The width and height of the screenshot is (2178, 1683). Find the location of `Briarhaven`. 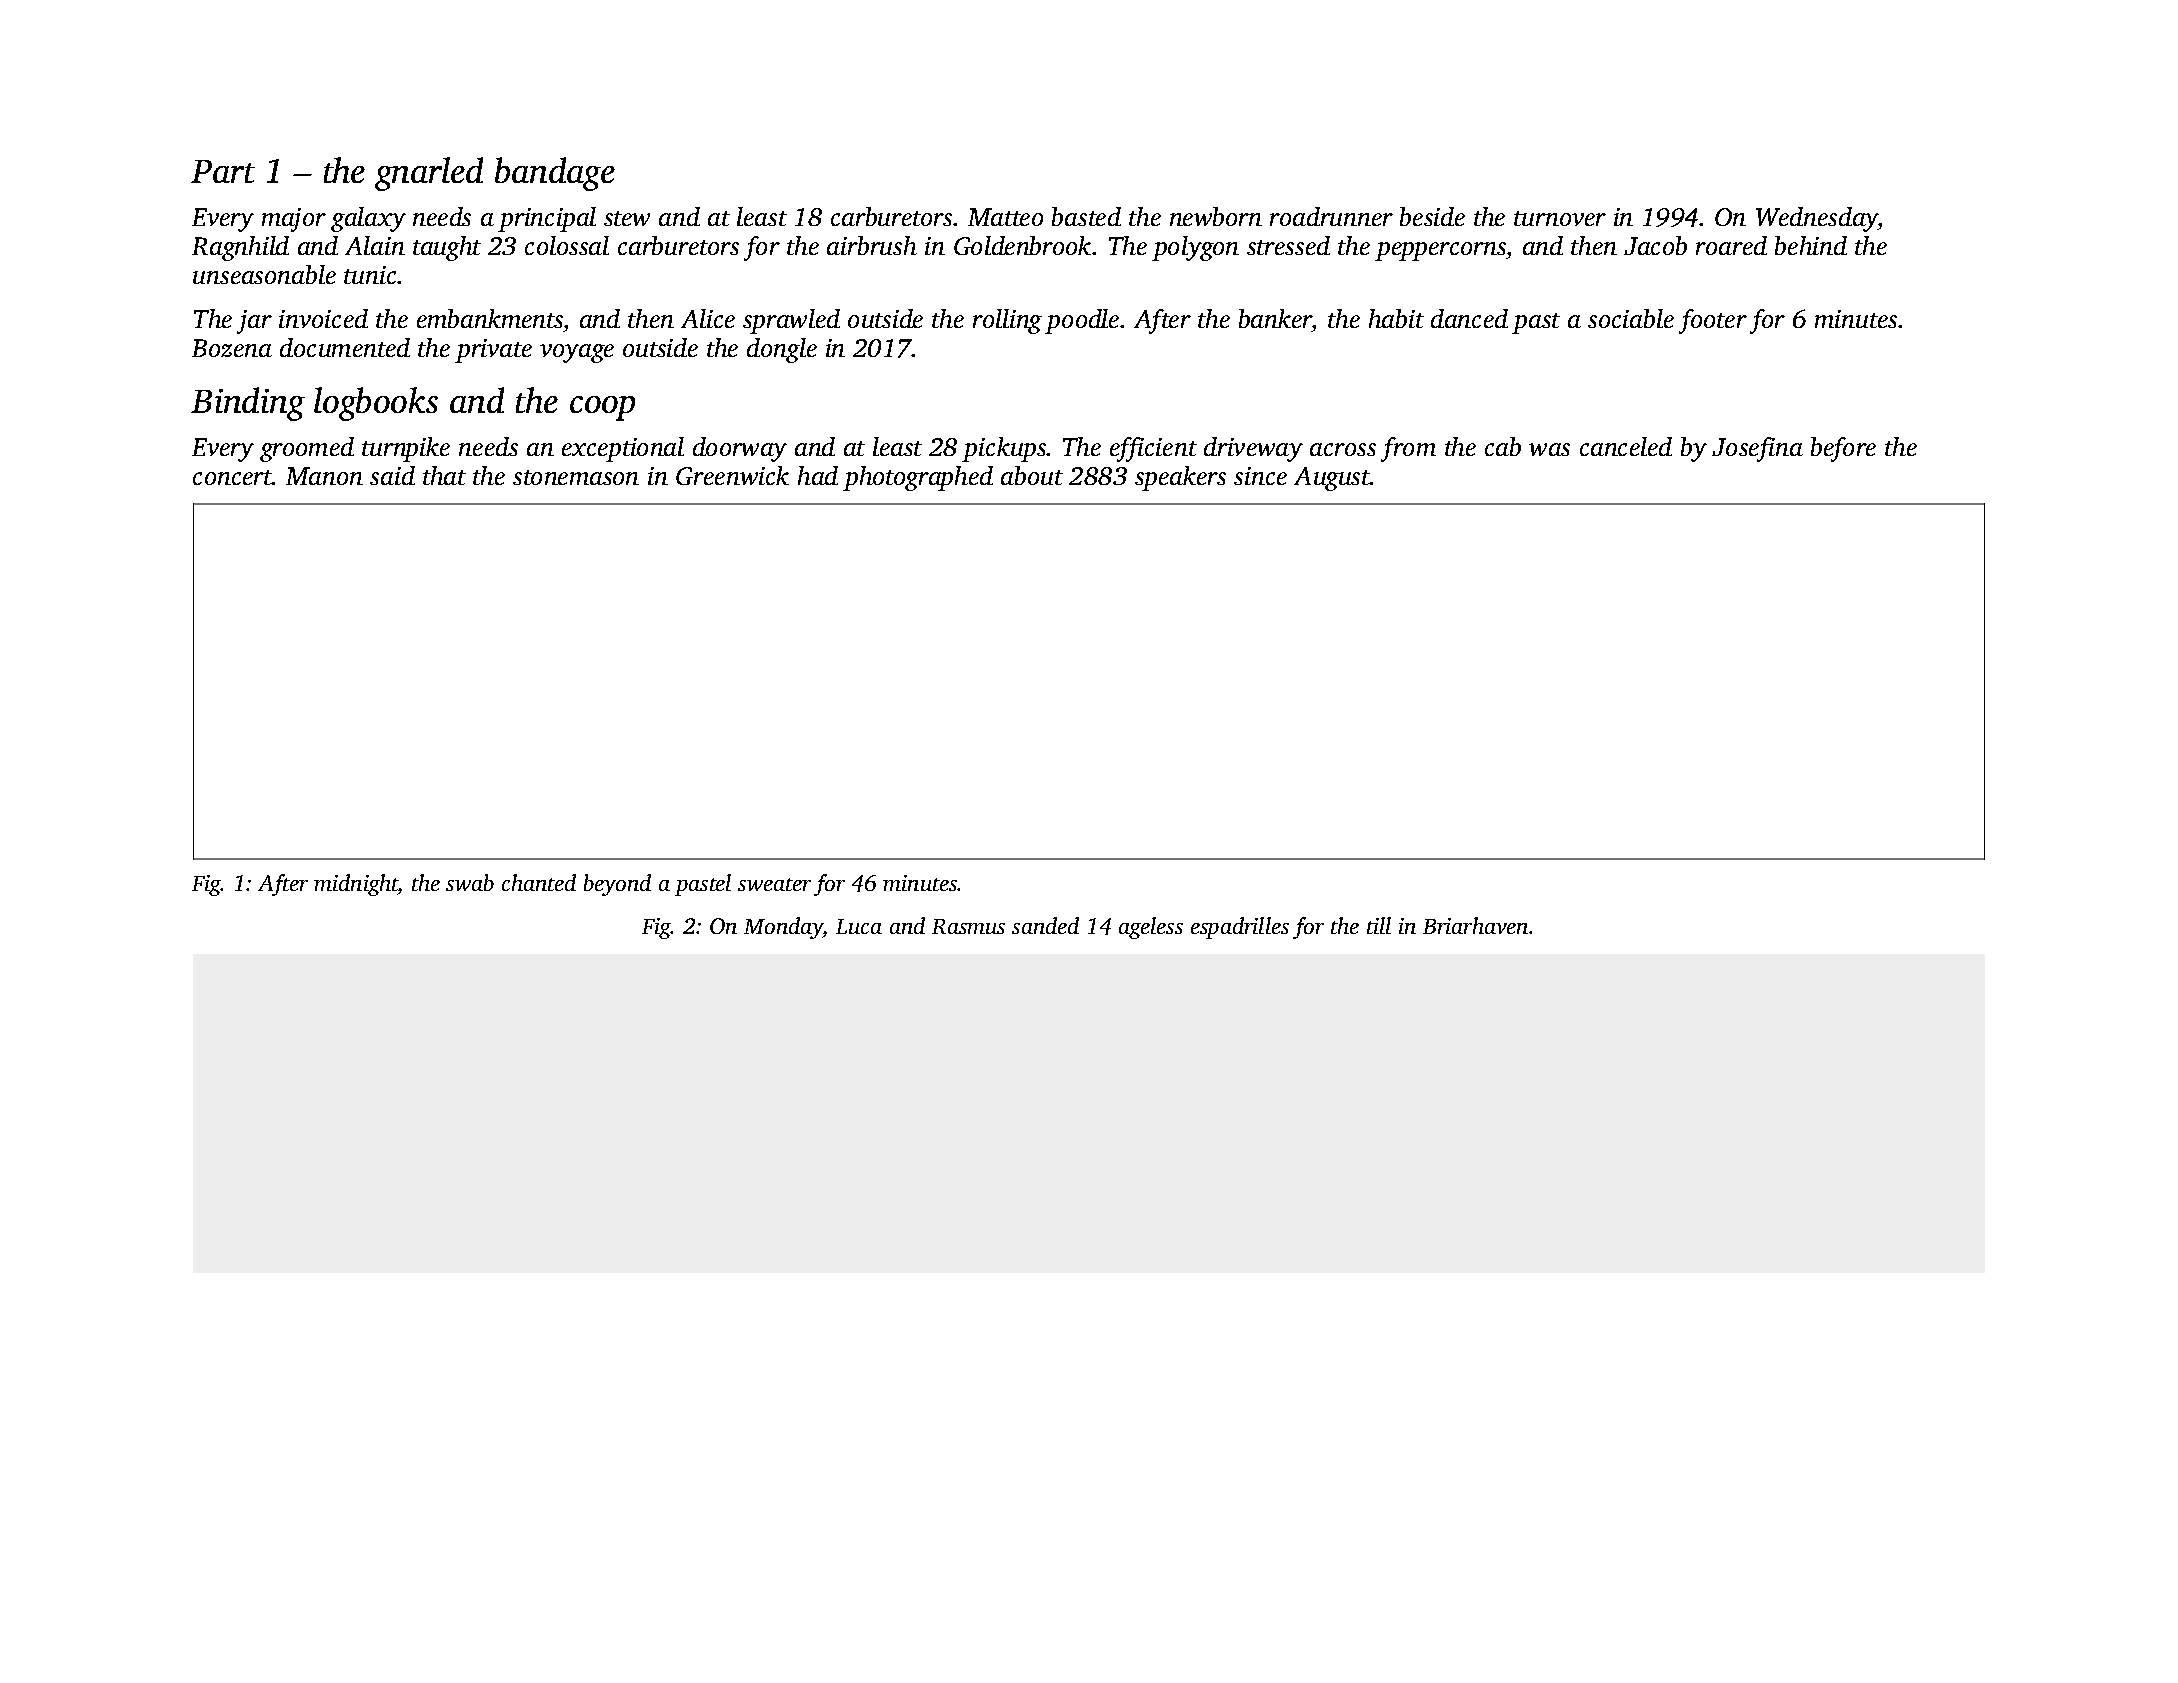

Briarhaven is located at coordinates (1475, 925).
